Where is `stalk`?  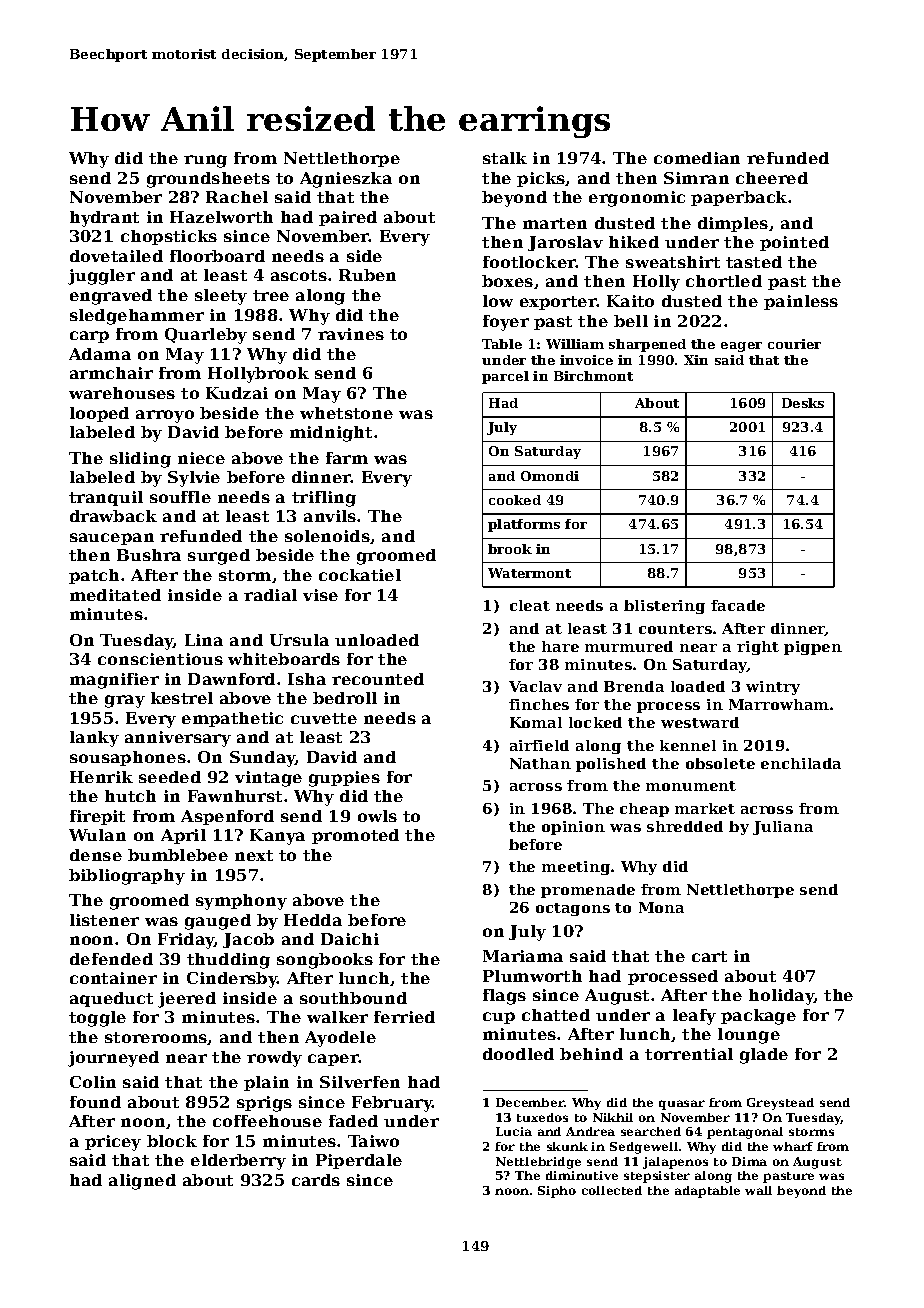 stalk is located at coordinates (505, 158).
